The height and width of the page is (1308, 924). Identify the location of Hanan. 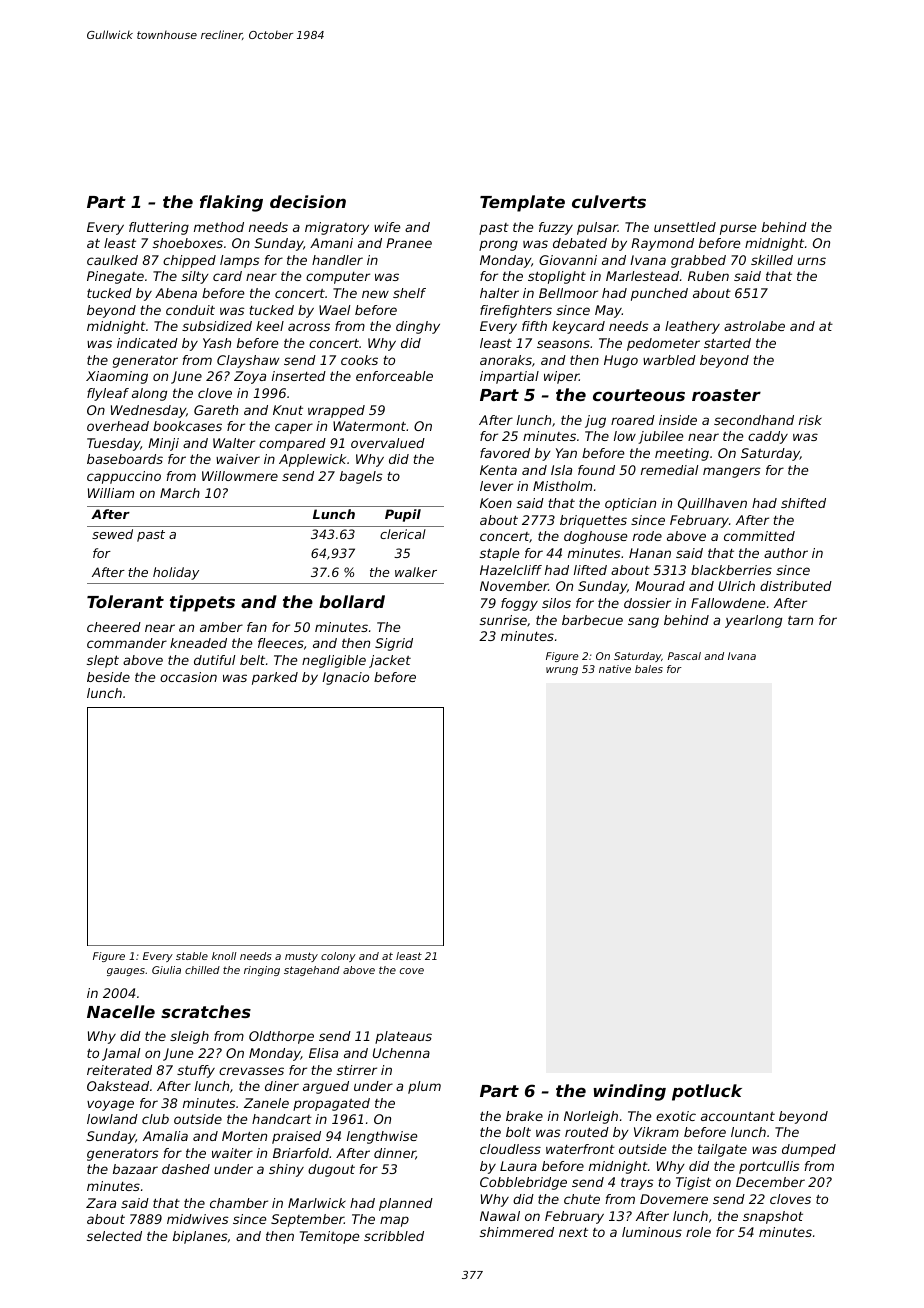
(650, 553).
